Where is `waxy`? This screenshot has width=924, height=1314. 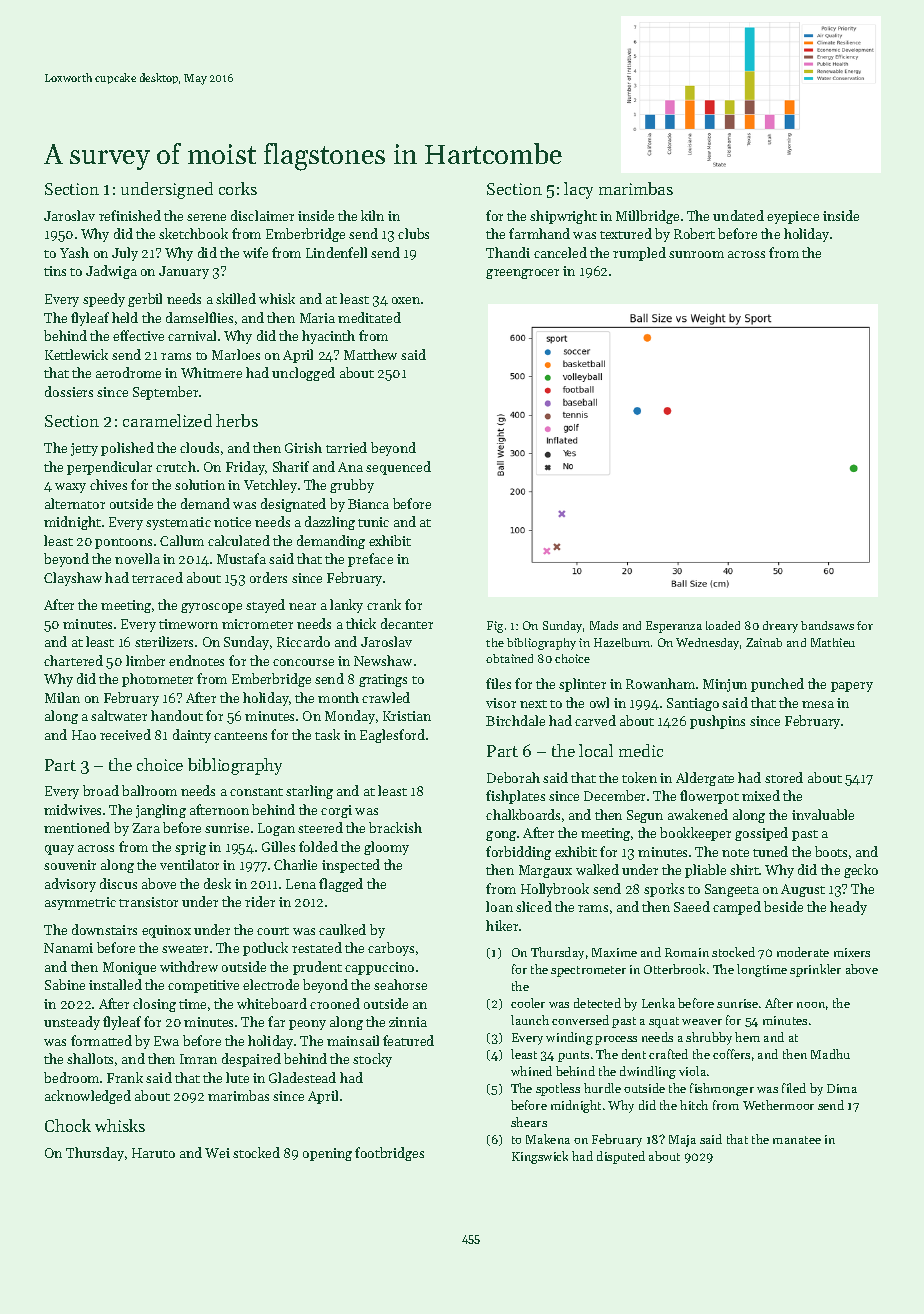
waxy is located at coordinates (70, 488).
